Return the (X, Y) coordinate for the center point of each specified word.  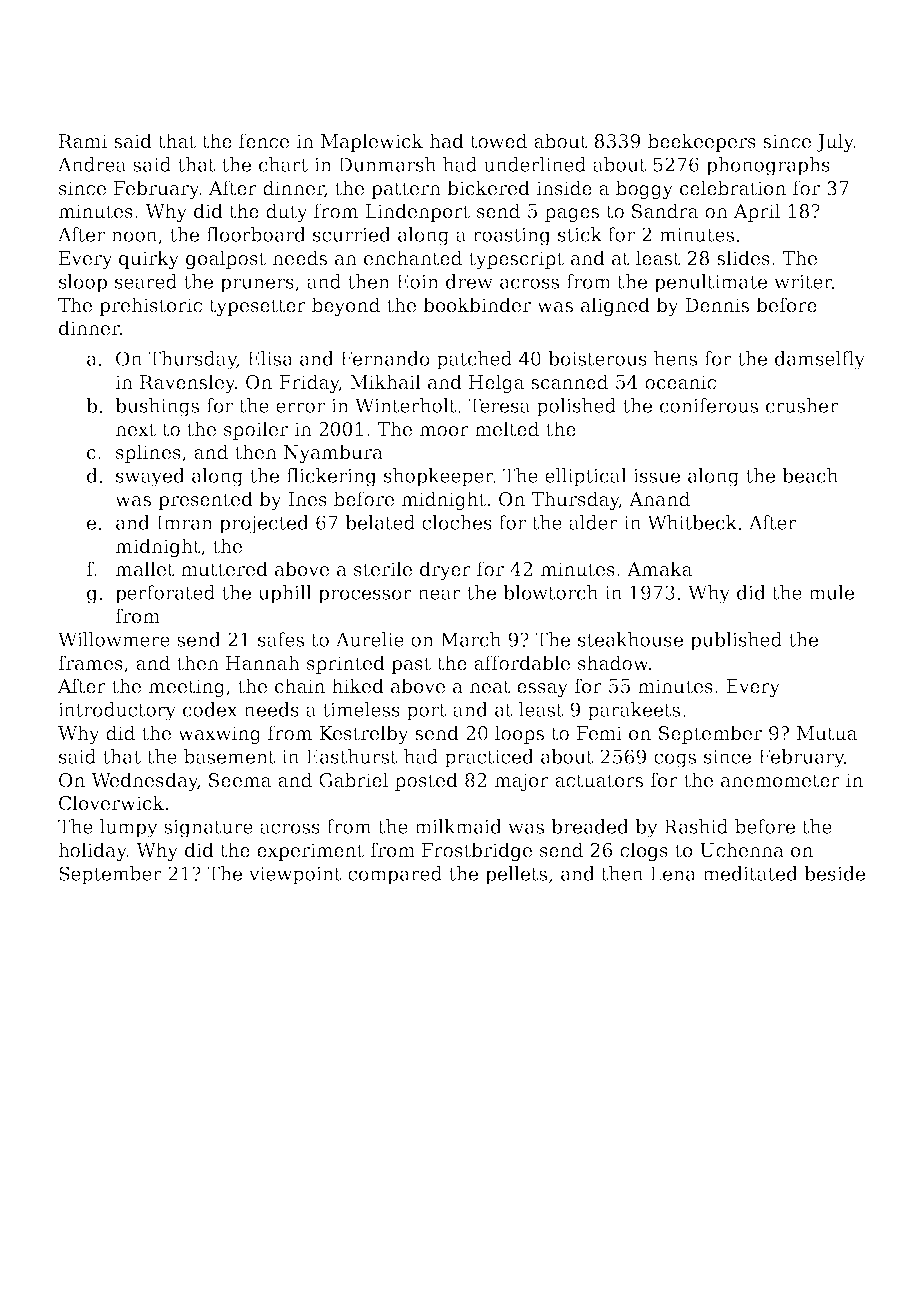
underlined (535, 164)
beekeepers (702, 142)
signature (208, 829)
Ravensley (187, 383)
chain (300, 686)
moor (444, 431)
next (135, 430)
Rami (83, 141)
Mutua (827, 733)
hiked (358, 686)
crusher (802, 405)
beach (810, 475)
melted (507, 429)
